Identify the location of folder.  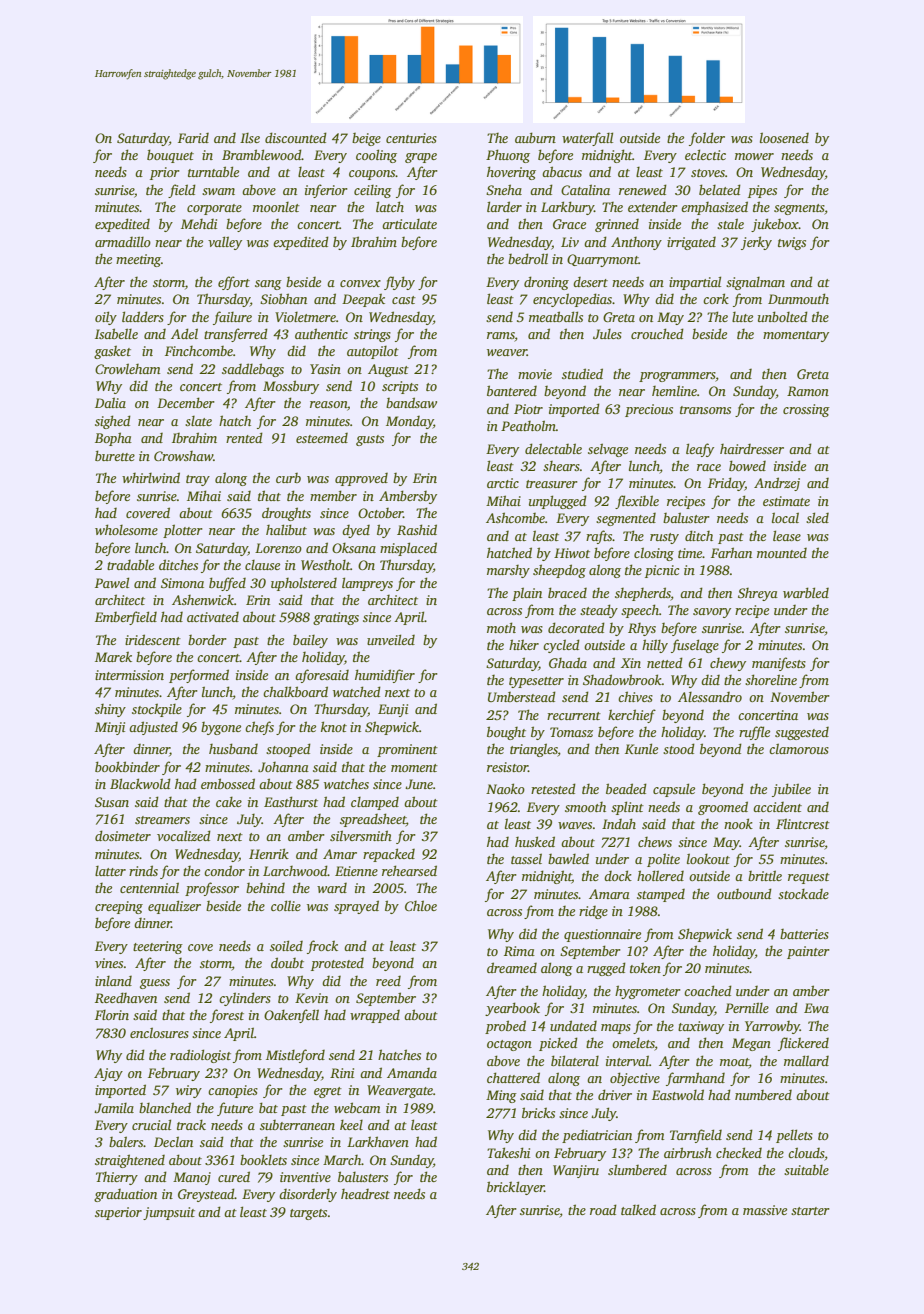
(707, 139).
